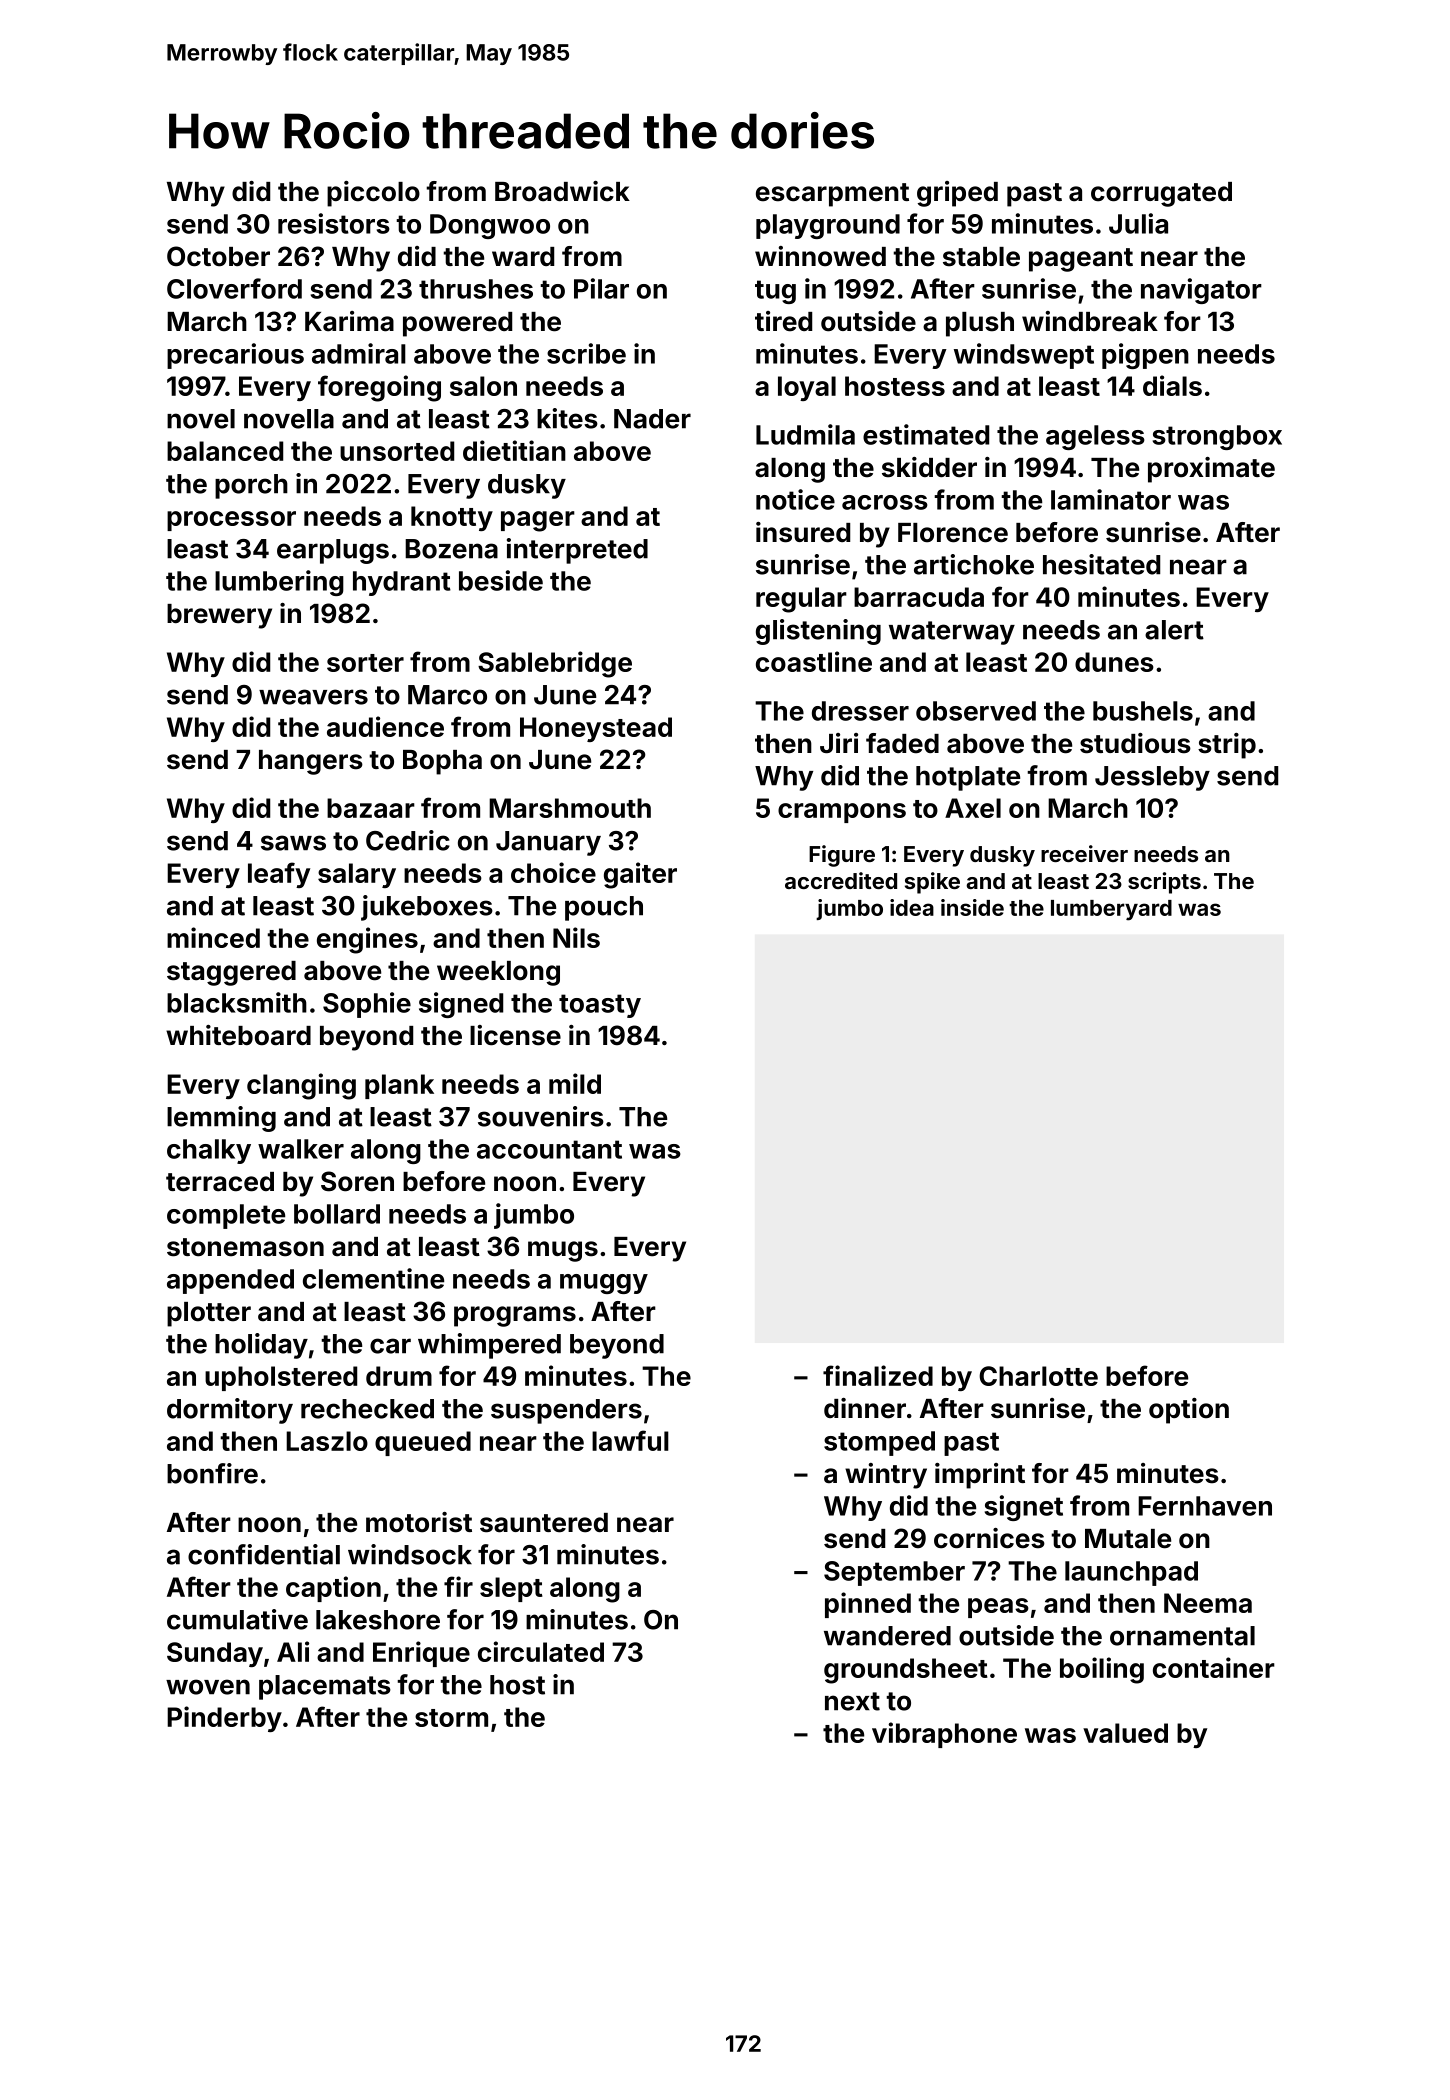 The height and width of the screenshot is (2100, 1450). I want to click on Charlotte, so click(1038, 1376).
